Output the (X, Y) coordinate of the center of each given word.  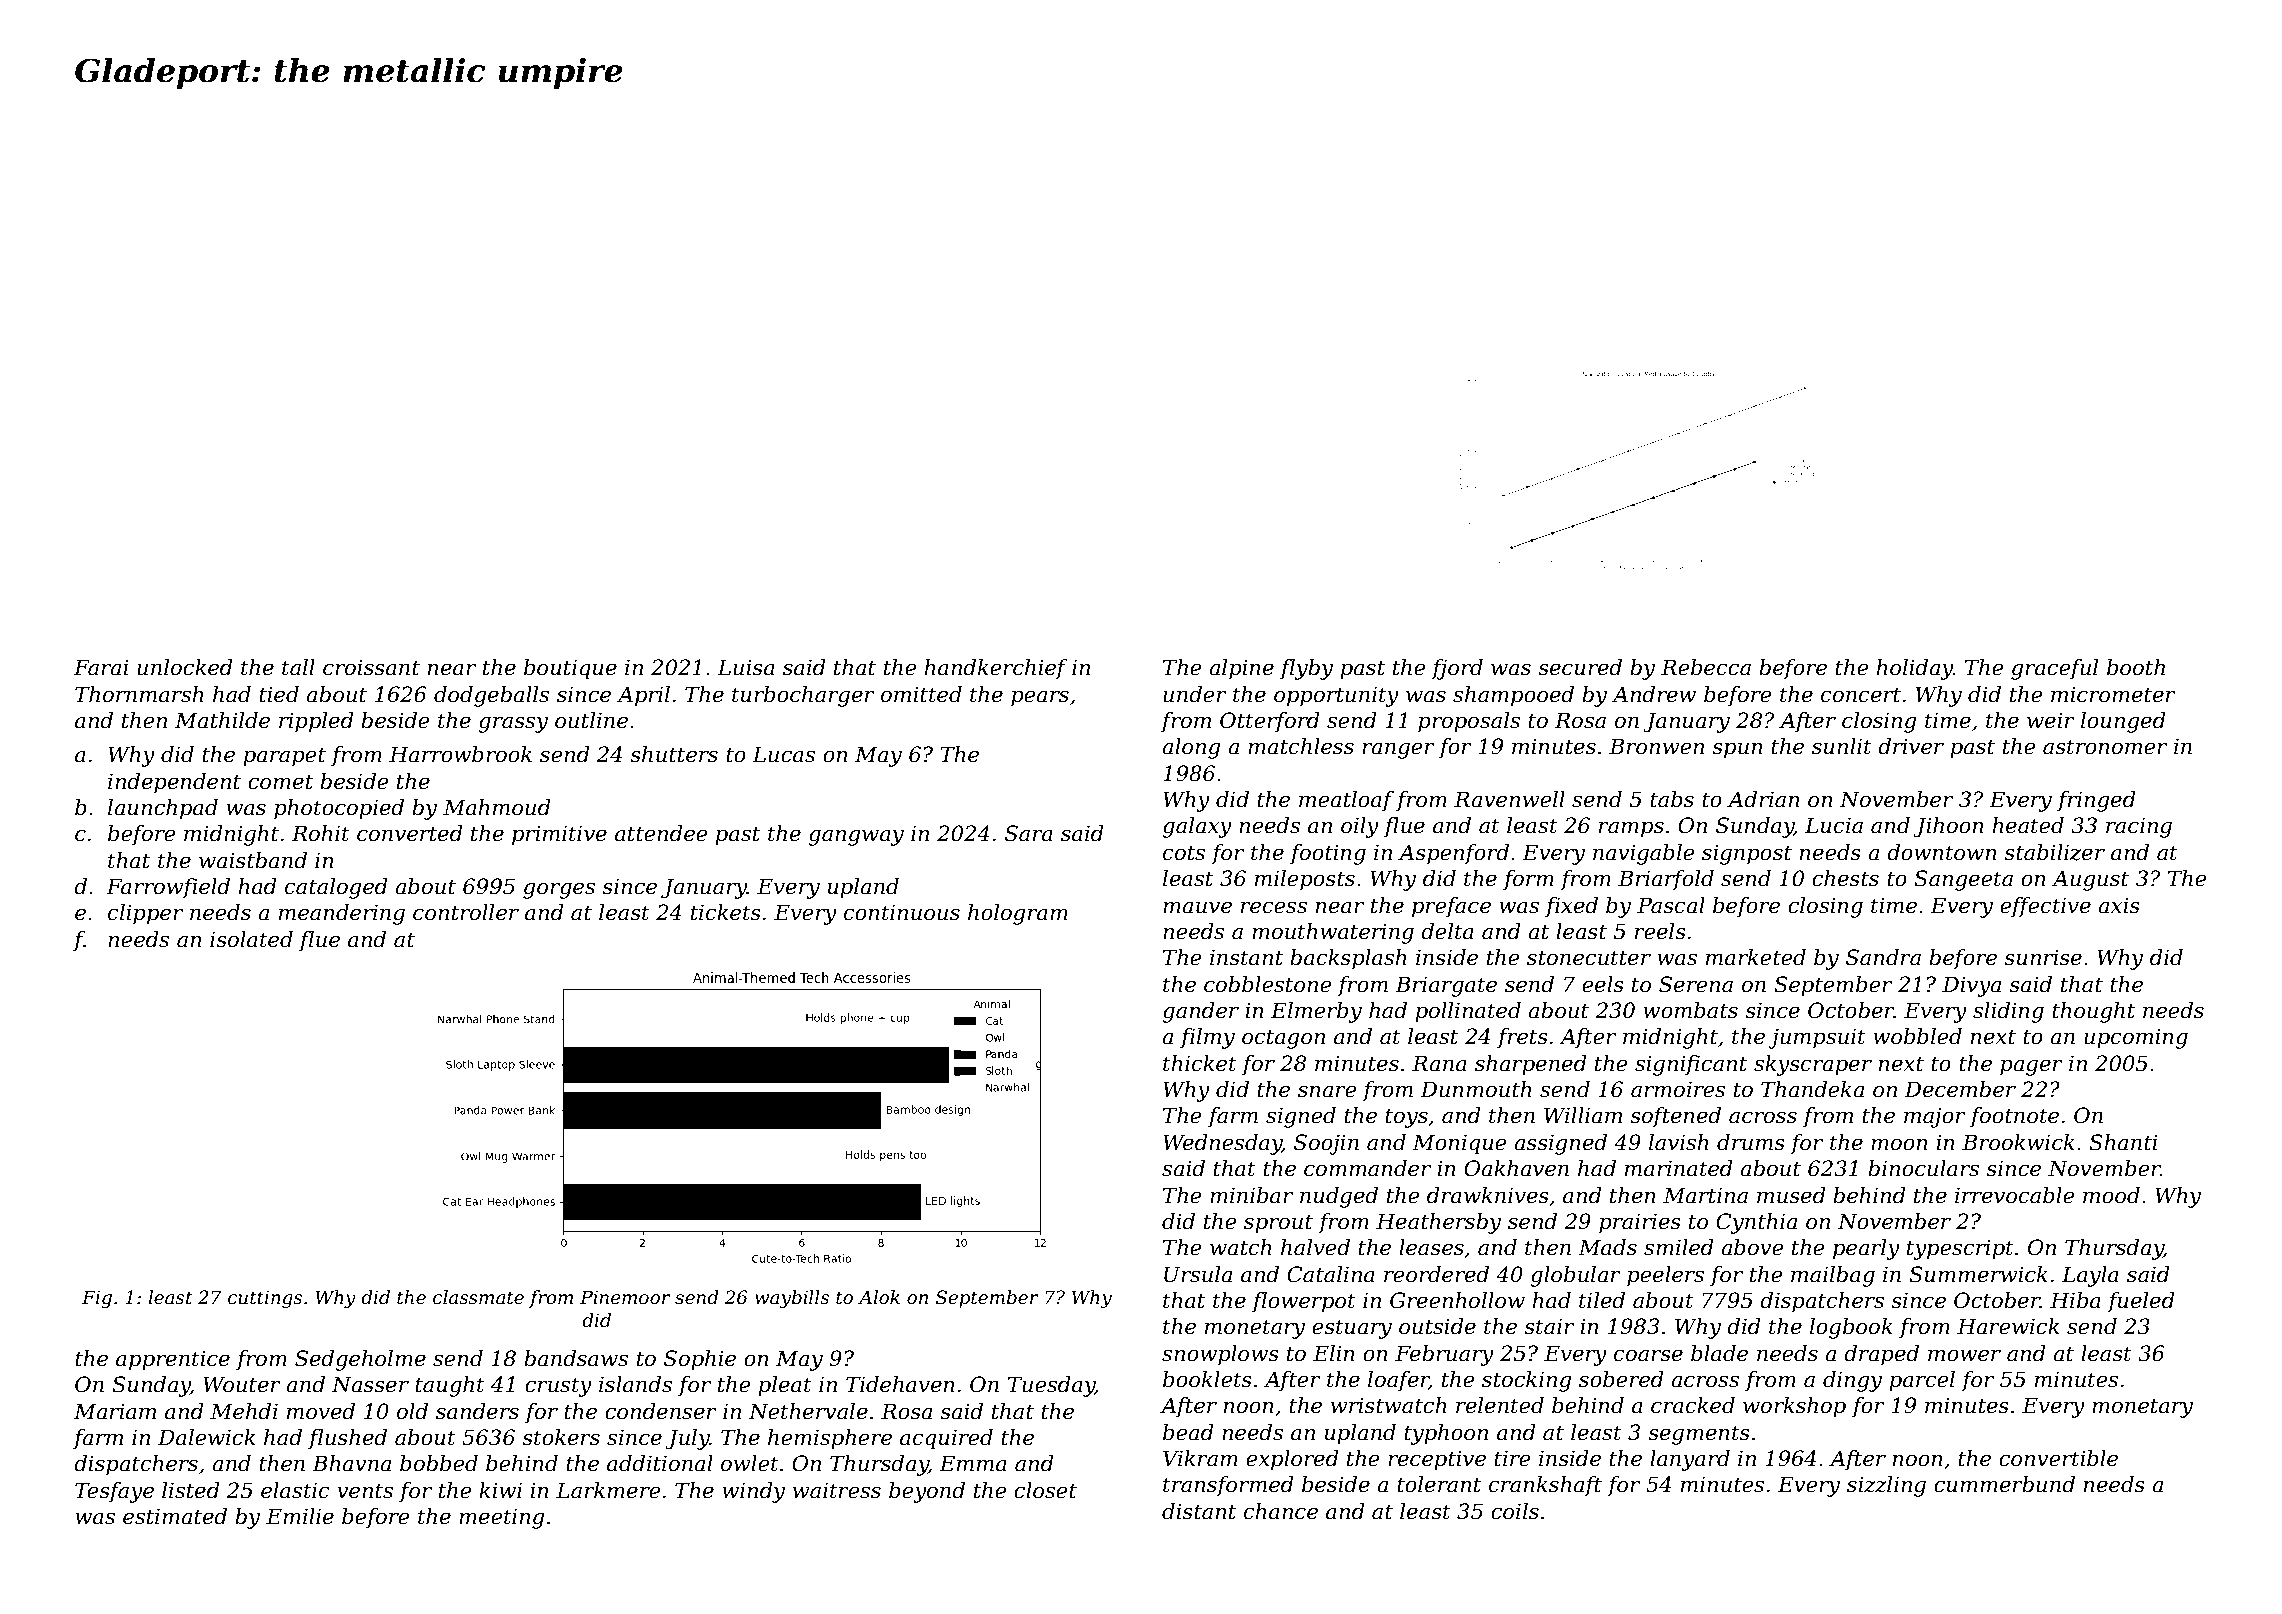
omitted (921, 694)
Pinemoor (625, 1297)
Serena (1696, 984)
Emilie (300, 1516)
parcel (1922, 1381)
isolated (251, 939)
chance (1281, 1511)
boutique (570, 669)
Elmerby (1316, 1012)
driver (1911, 746)
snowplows (1220, 1355)
